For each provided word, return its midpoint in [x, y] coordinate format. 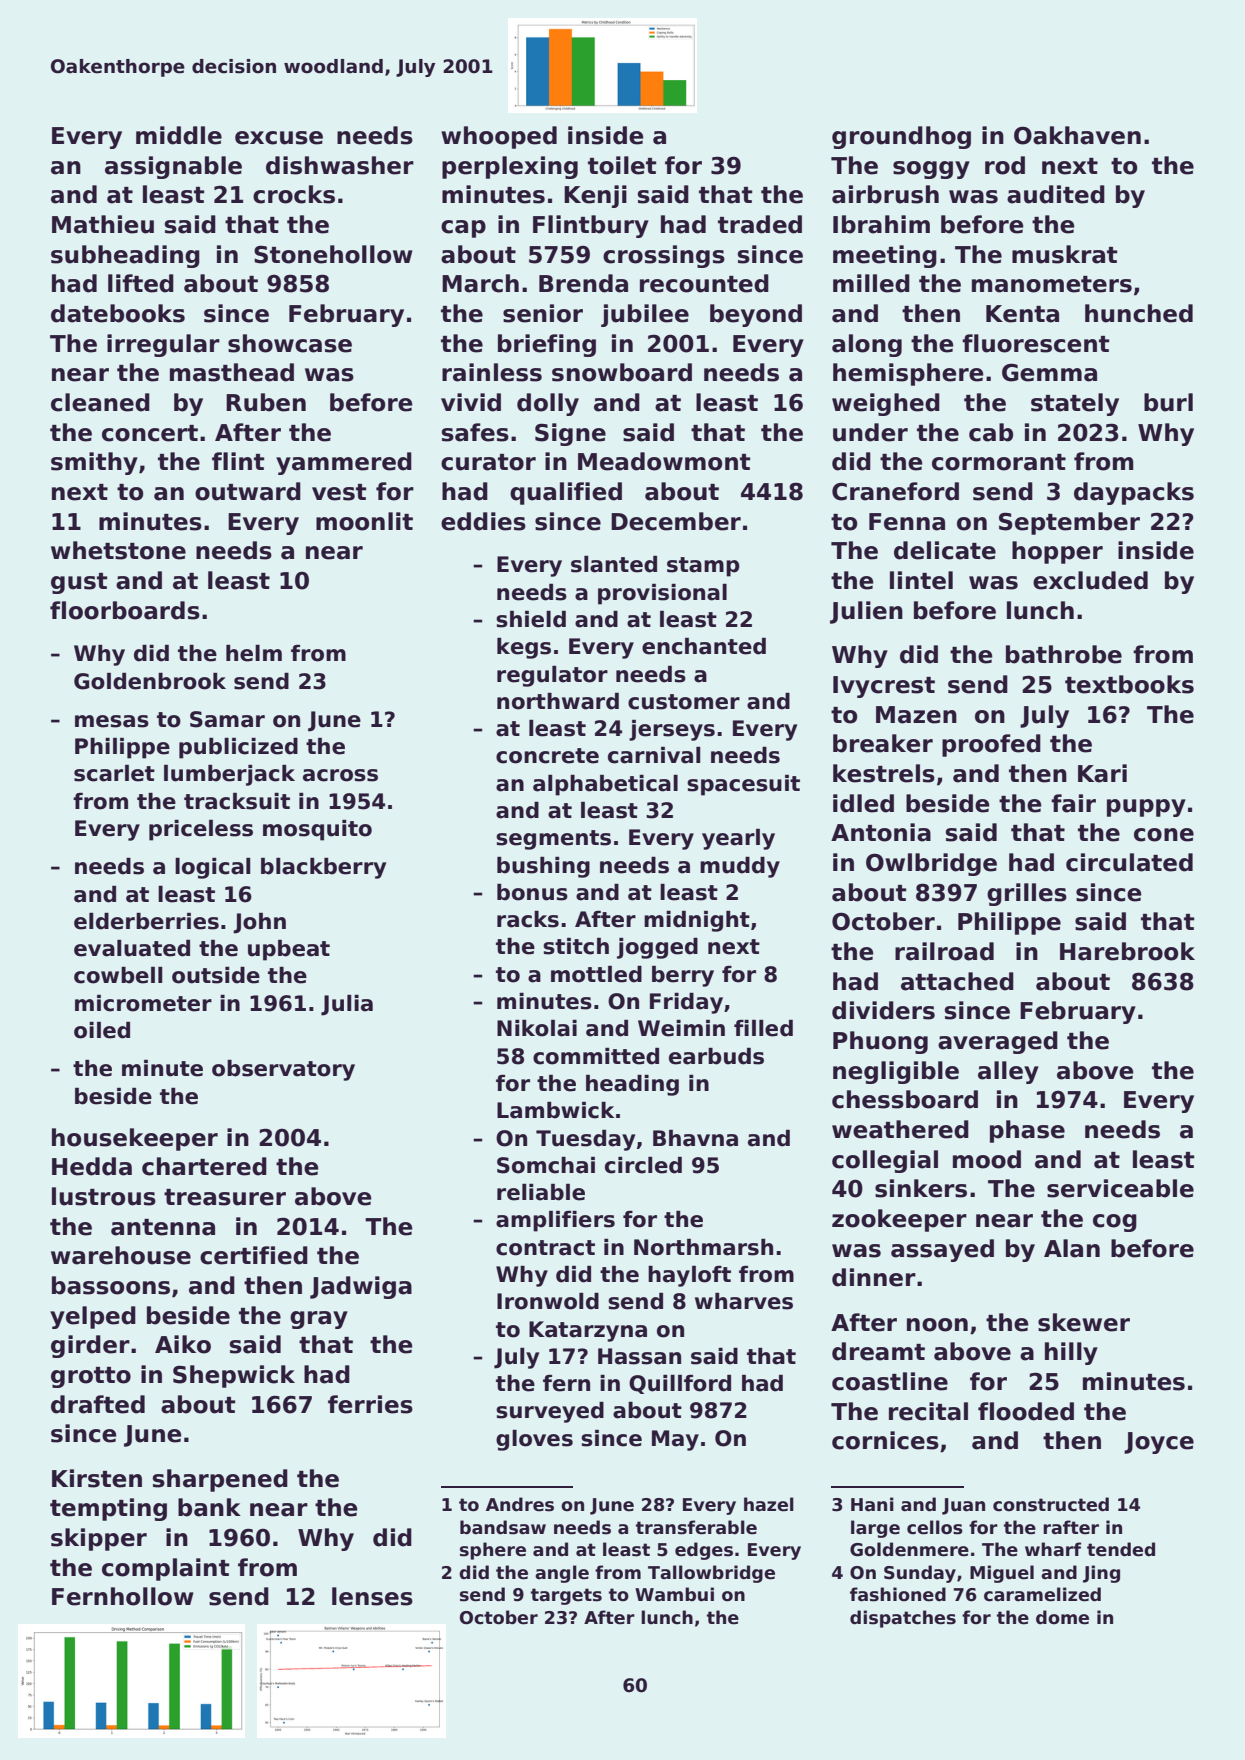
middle [179, 135]
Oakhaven [1077, 135]
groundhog [901, 137]
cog [1115, 1223]
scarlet [114, 773]
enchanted [704, 646]
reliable [541, 1192]
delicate [945, 550]
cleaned [100, 402]
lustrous [104, 1196]
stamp [703, 567]
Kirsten [97, 1478]
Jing [1101, 1574]
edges [704, 1551]
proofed [991, 745]
